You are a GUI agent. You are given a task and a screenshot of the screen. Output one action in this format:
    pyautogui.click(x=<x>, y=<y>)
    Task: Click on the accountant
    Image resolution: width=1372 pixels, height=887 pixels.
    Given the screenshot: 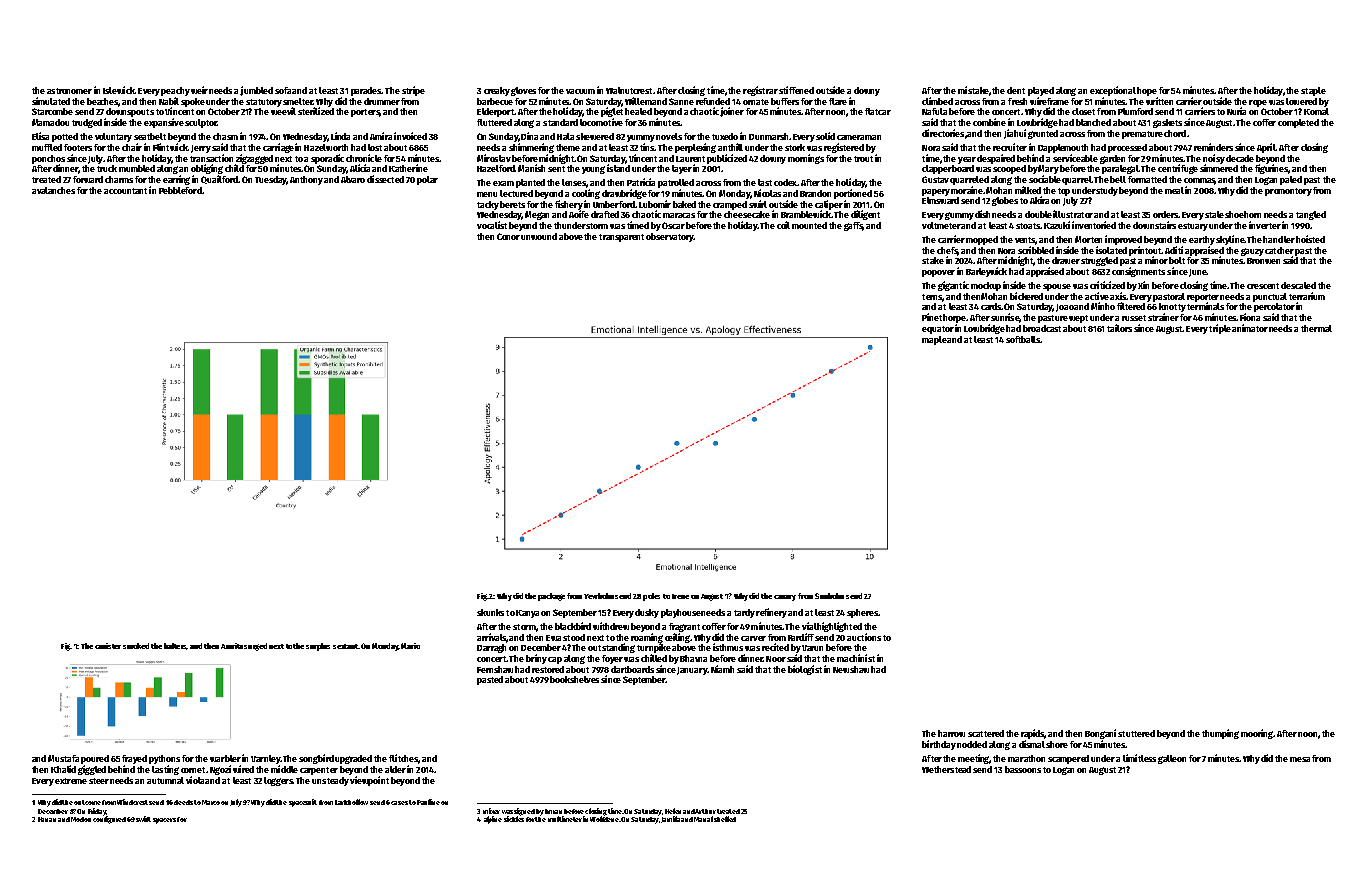 What is the action you would take?
    pyautogui.click(x=125, y=191)
